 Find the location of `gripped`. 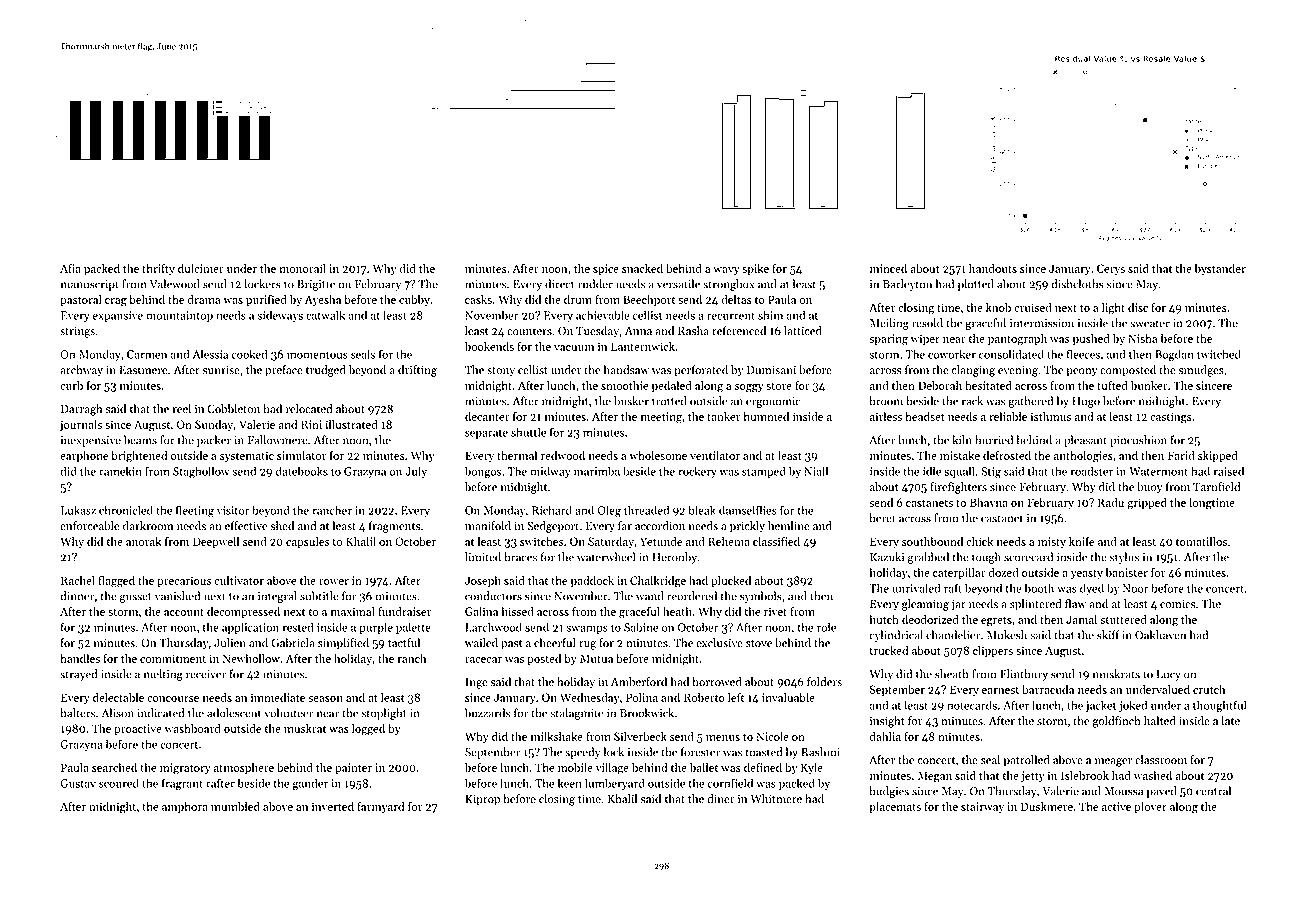

gripped is located at coordinates (1147, 503).
